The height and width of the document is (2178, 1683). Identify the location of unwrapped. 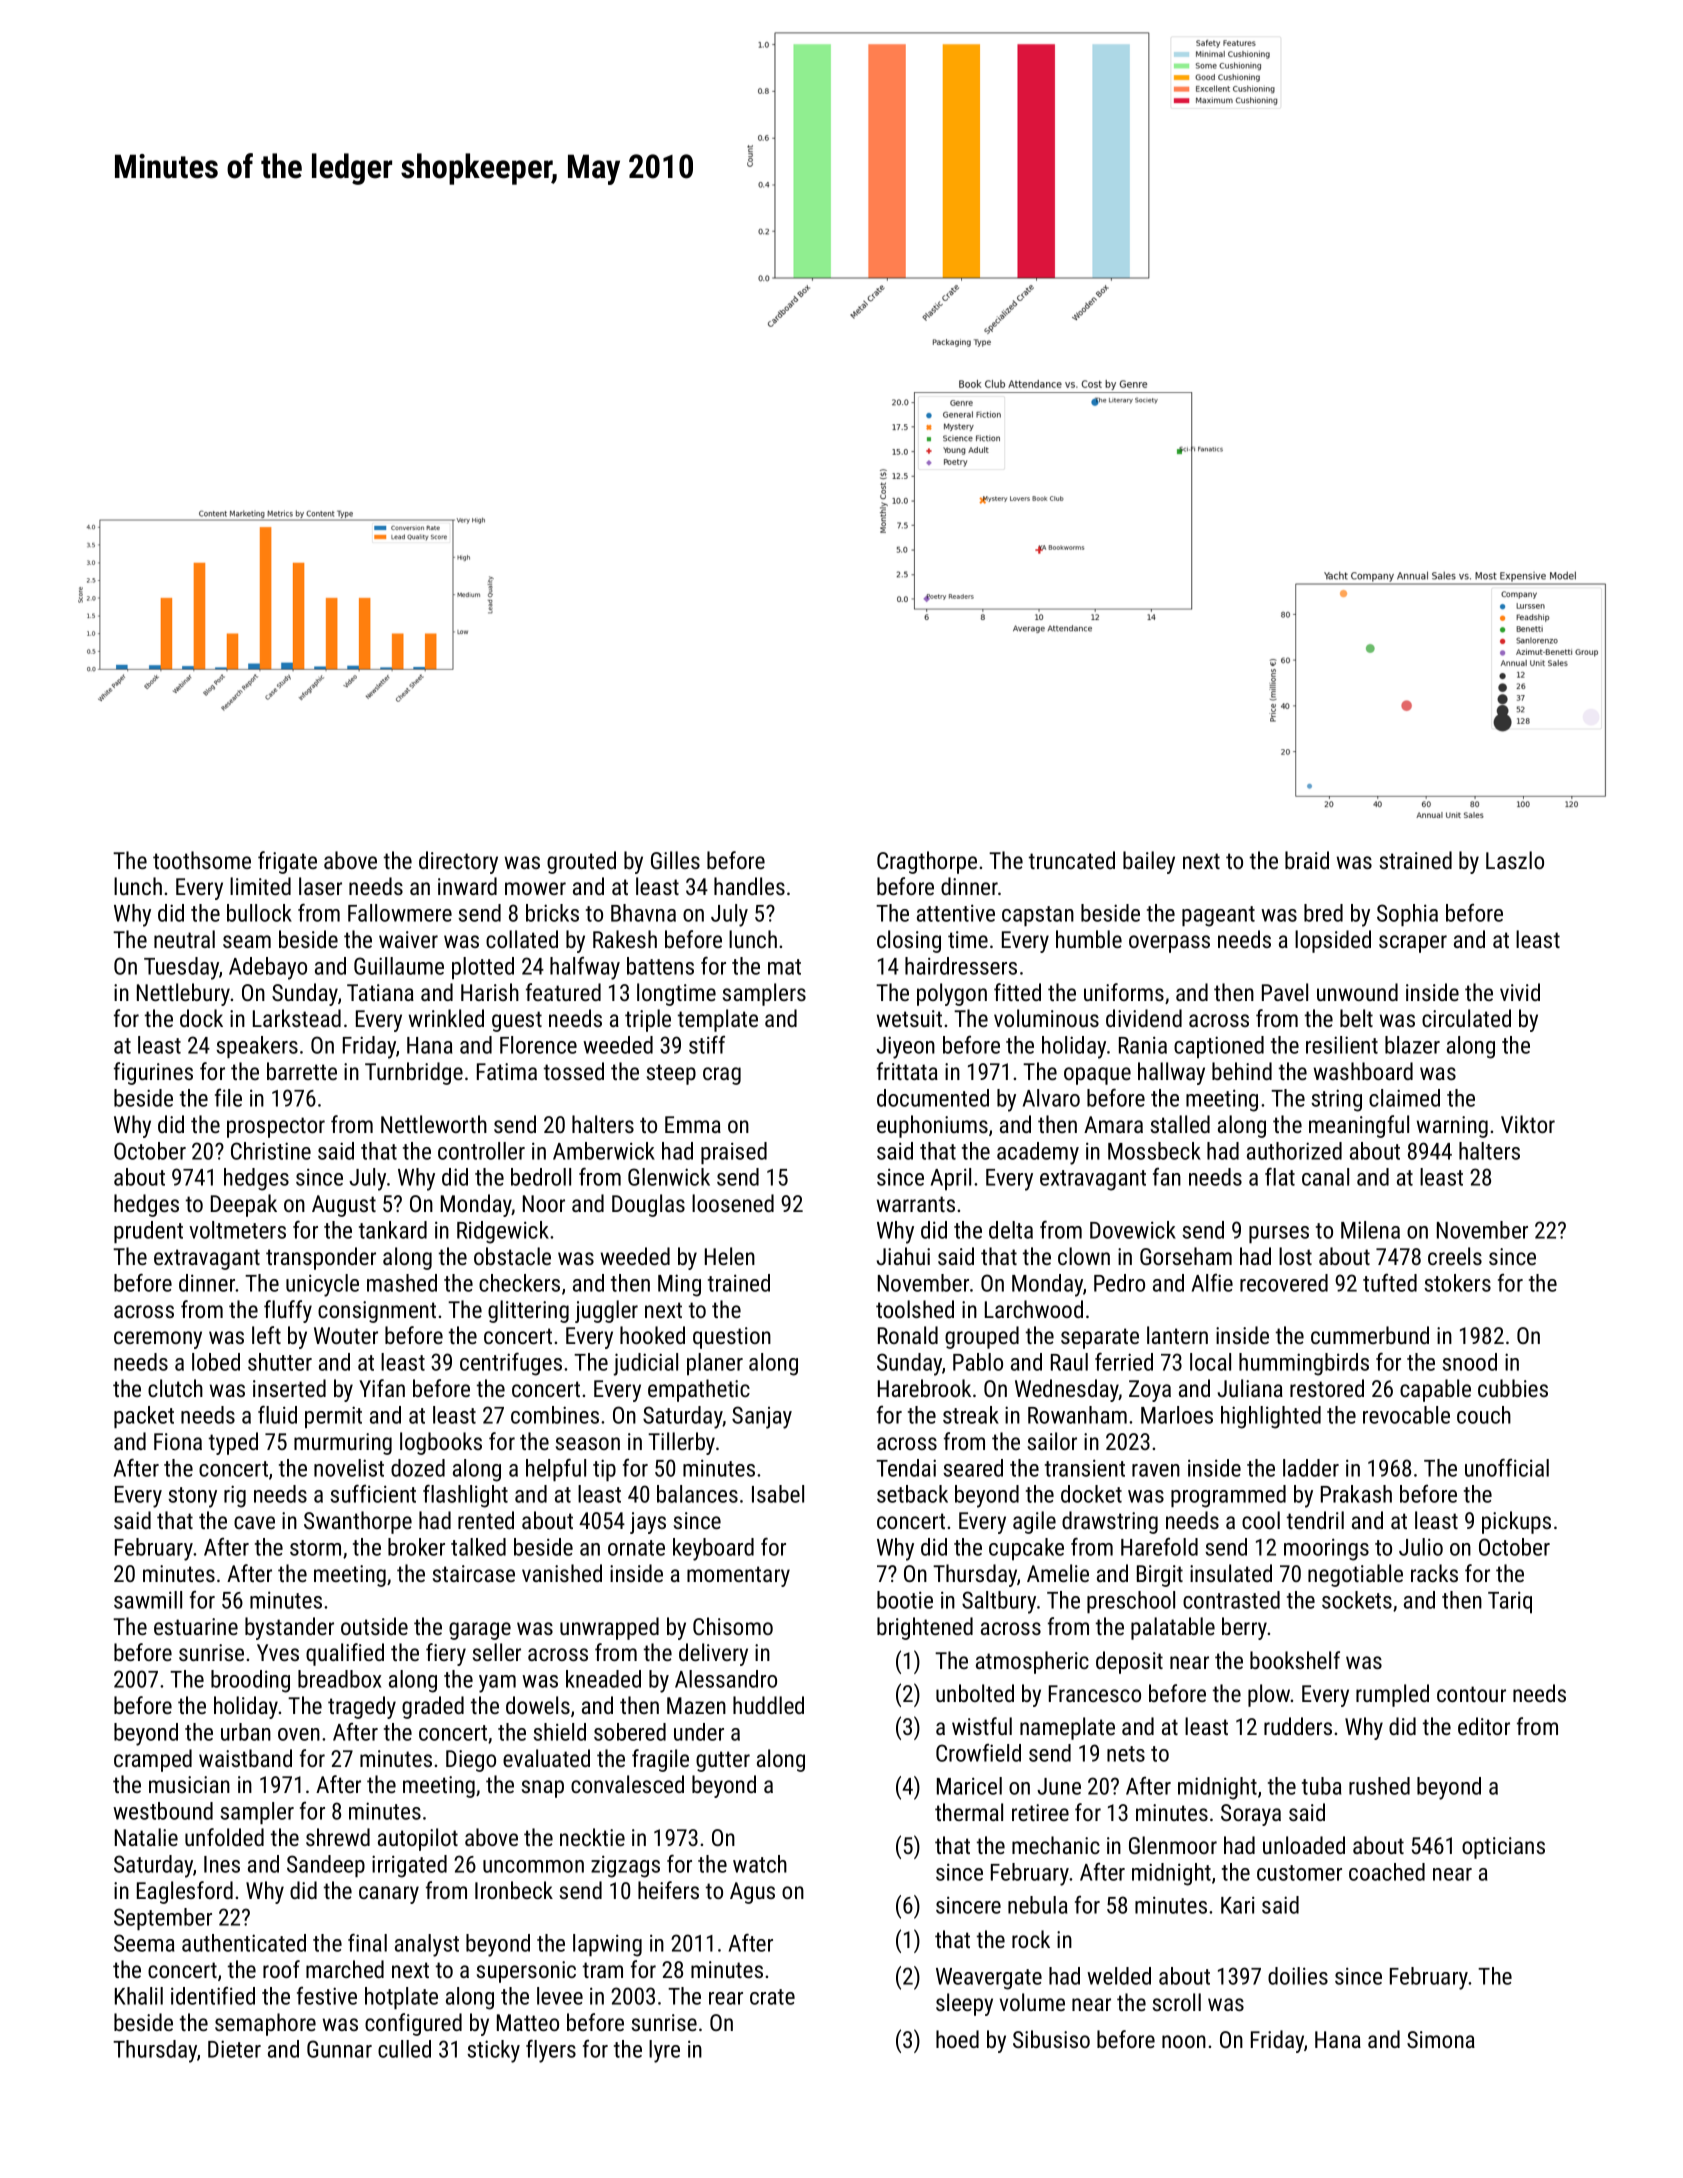
(609, 1628).
